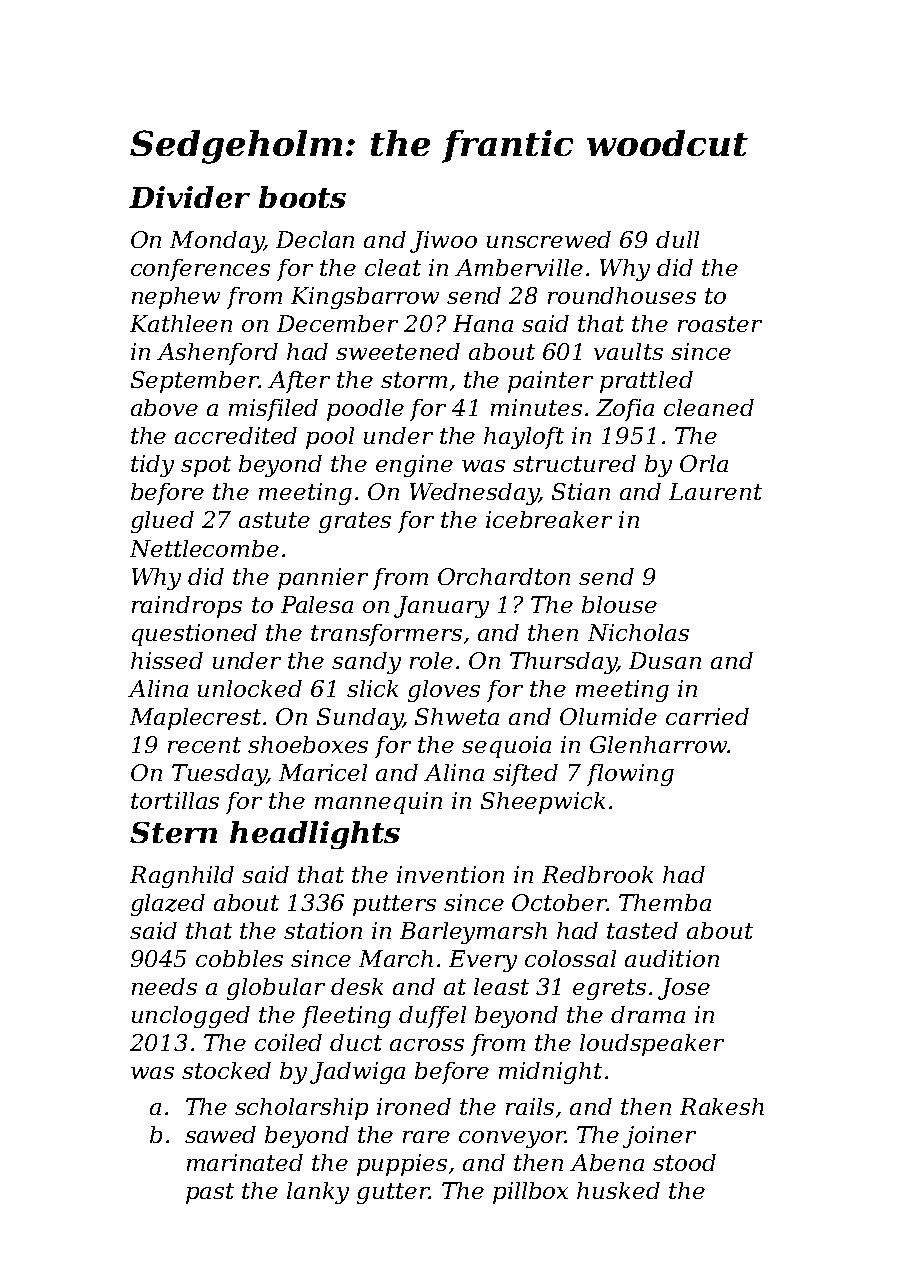 Image resolution: width=897 pixels, height=1273 pixels. What do you see at coordinates (302, 197) in the image?
I see `boots` at bounding box center [302, 197].
